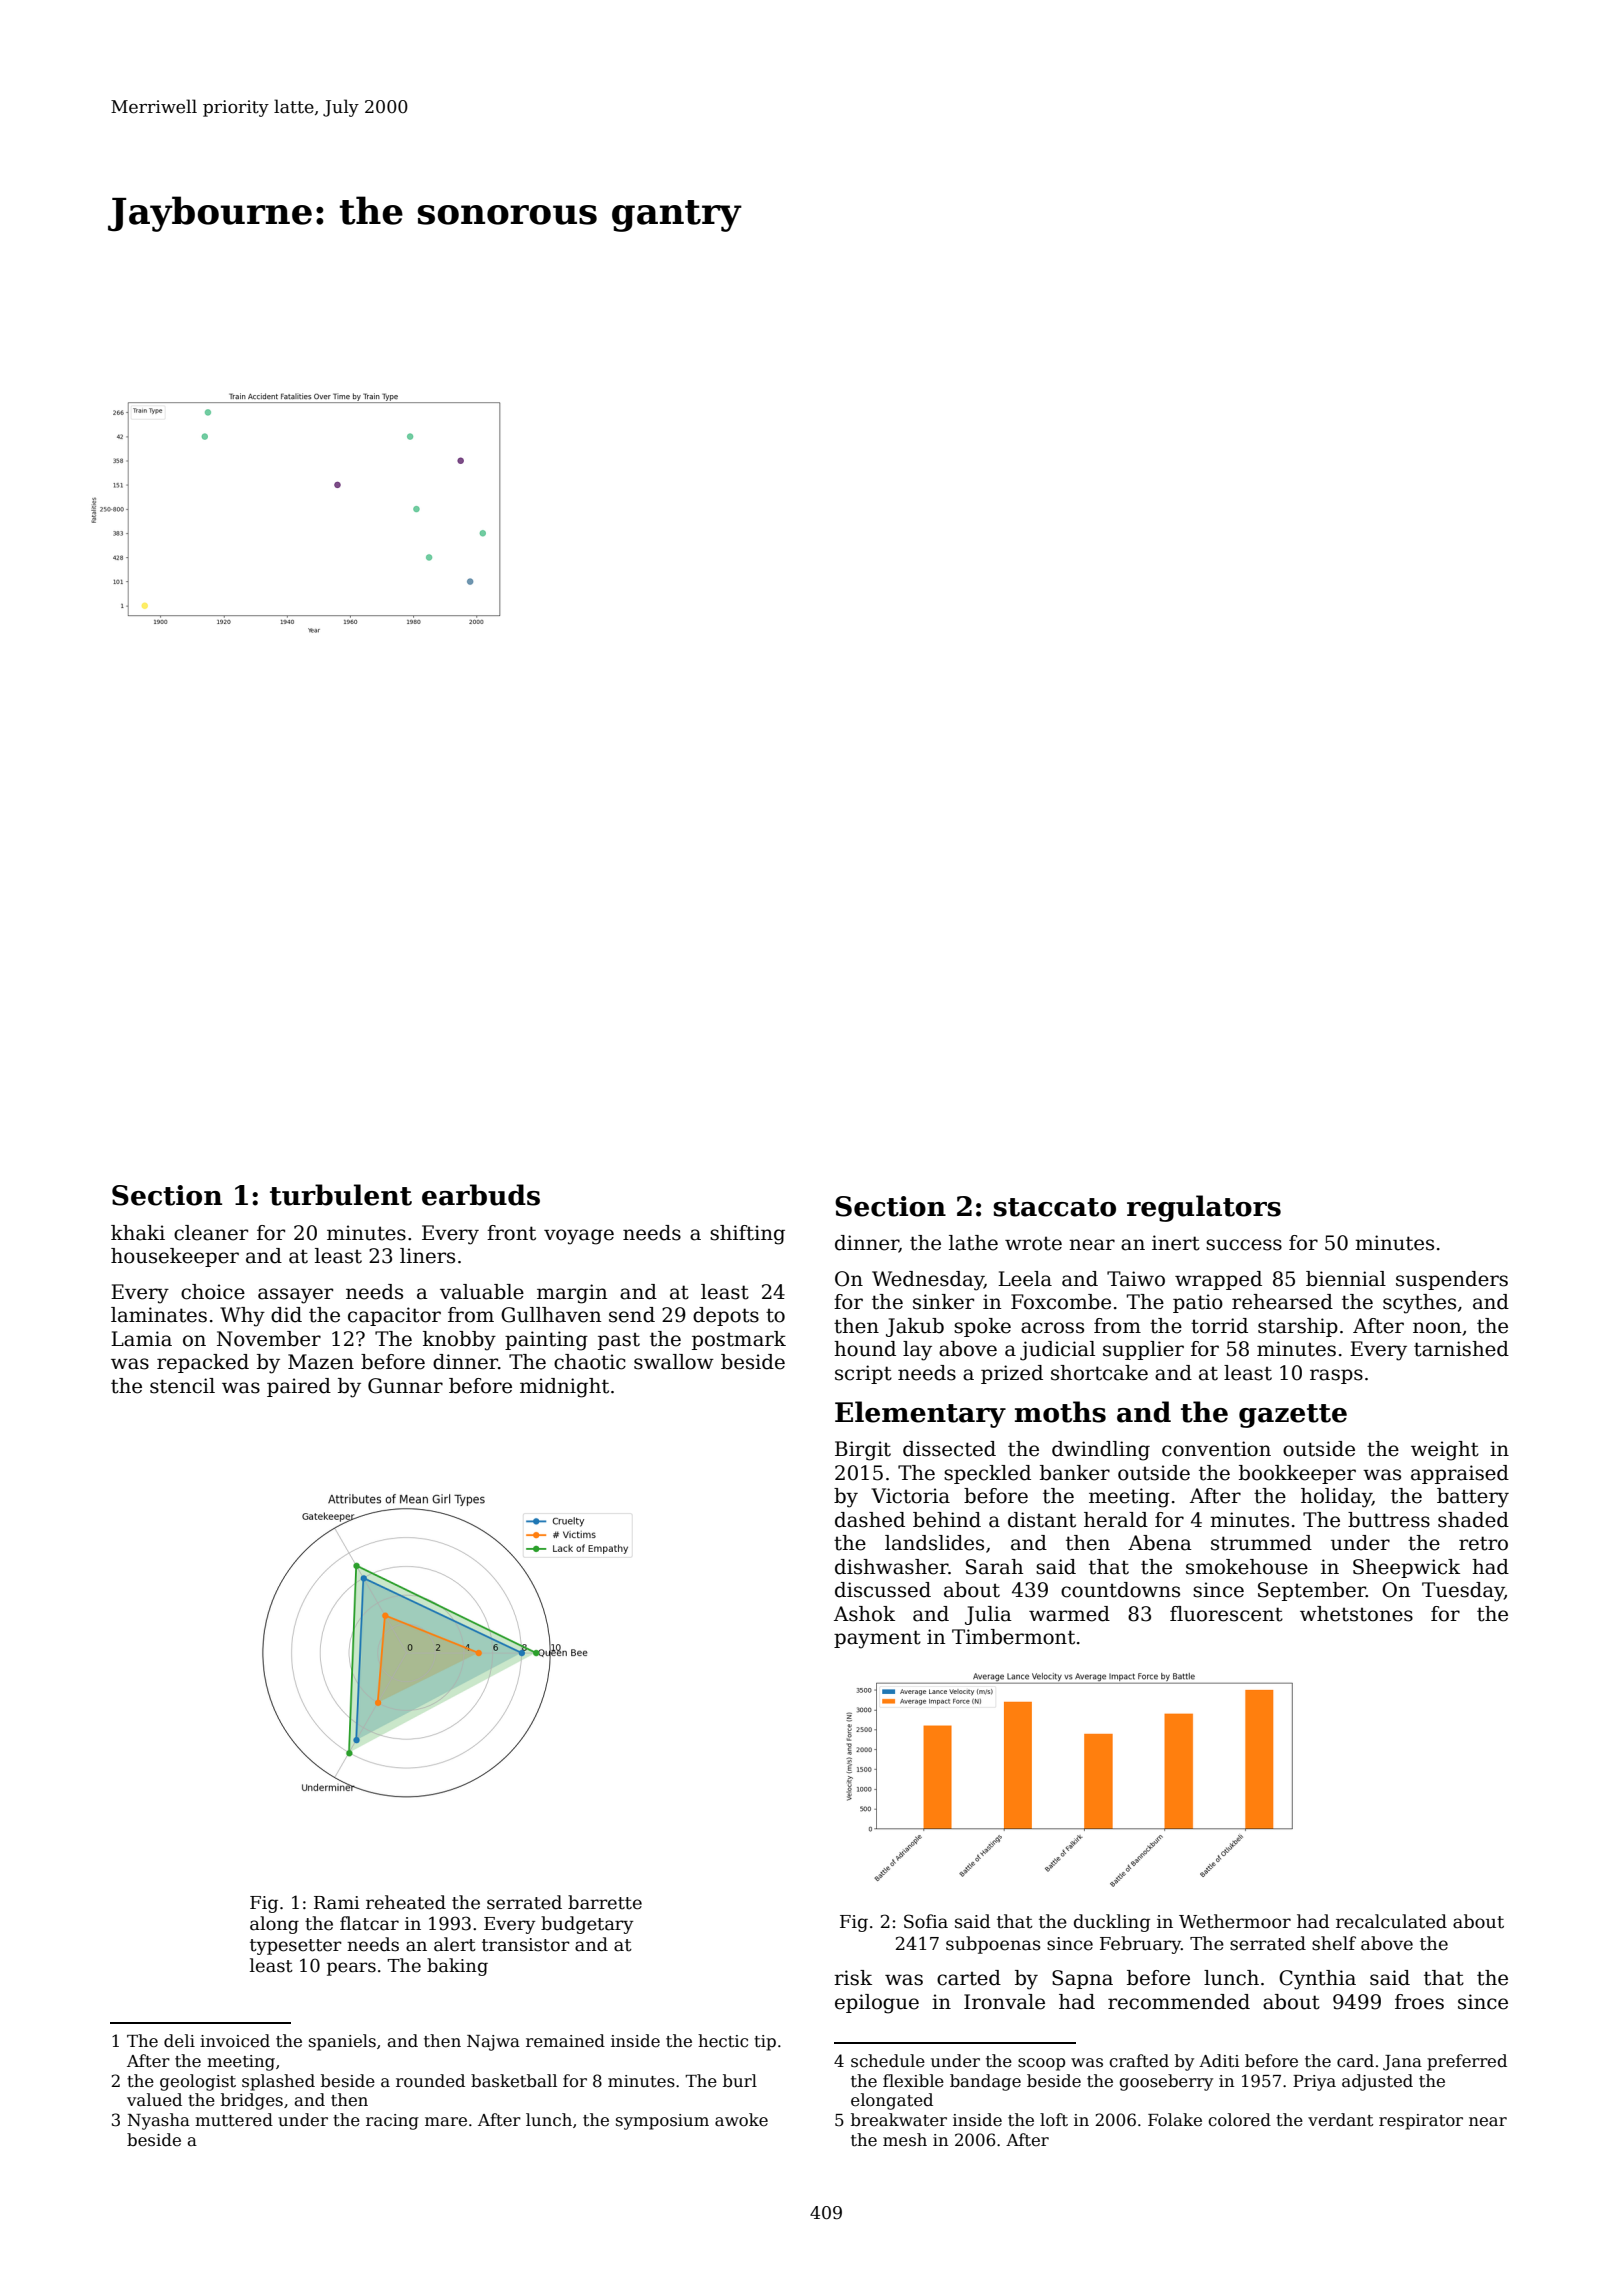 This screenshot has height=2292, width=1620. Describe the element at coordinates (234, 2120) in the screenshot. I see `muttered` at that location.
